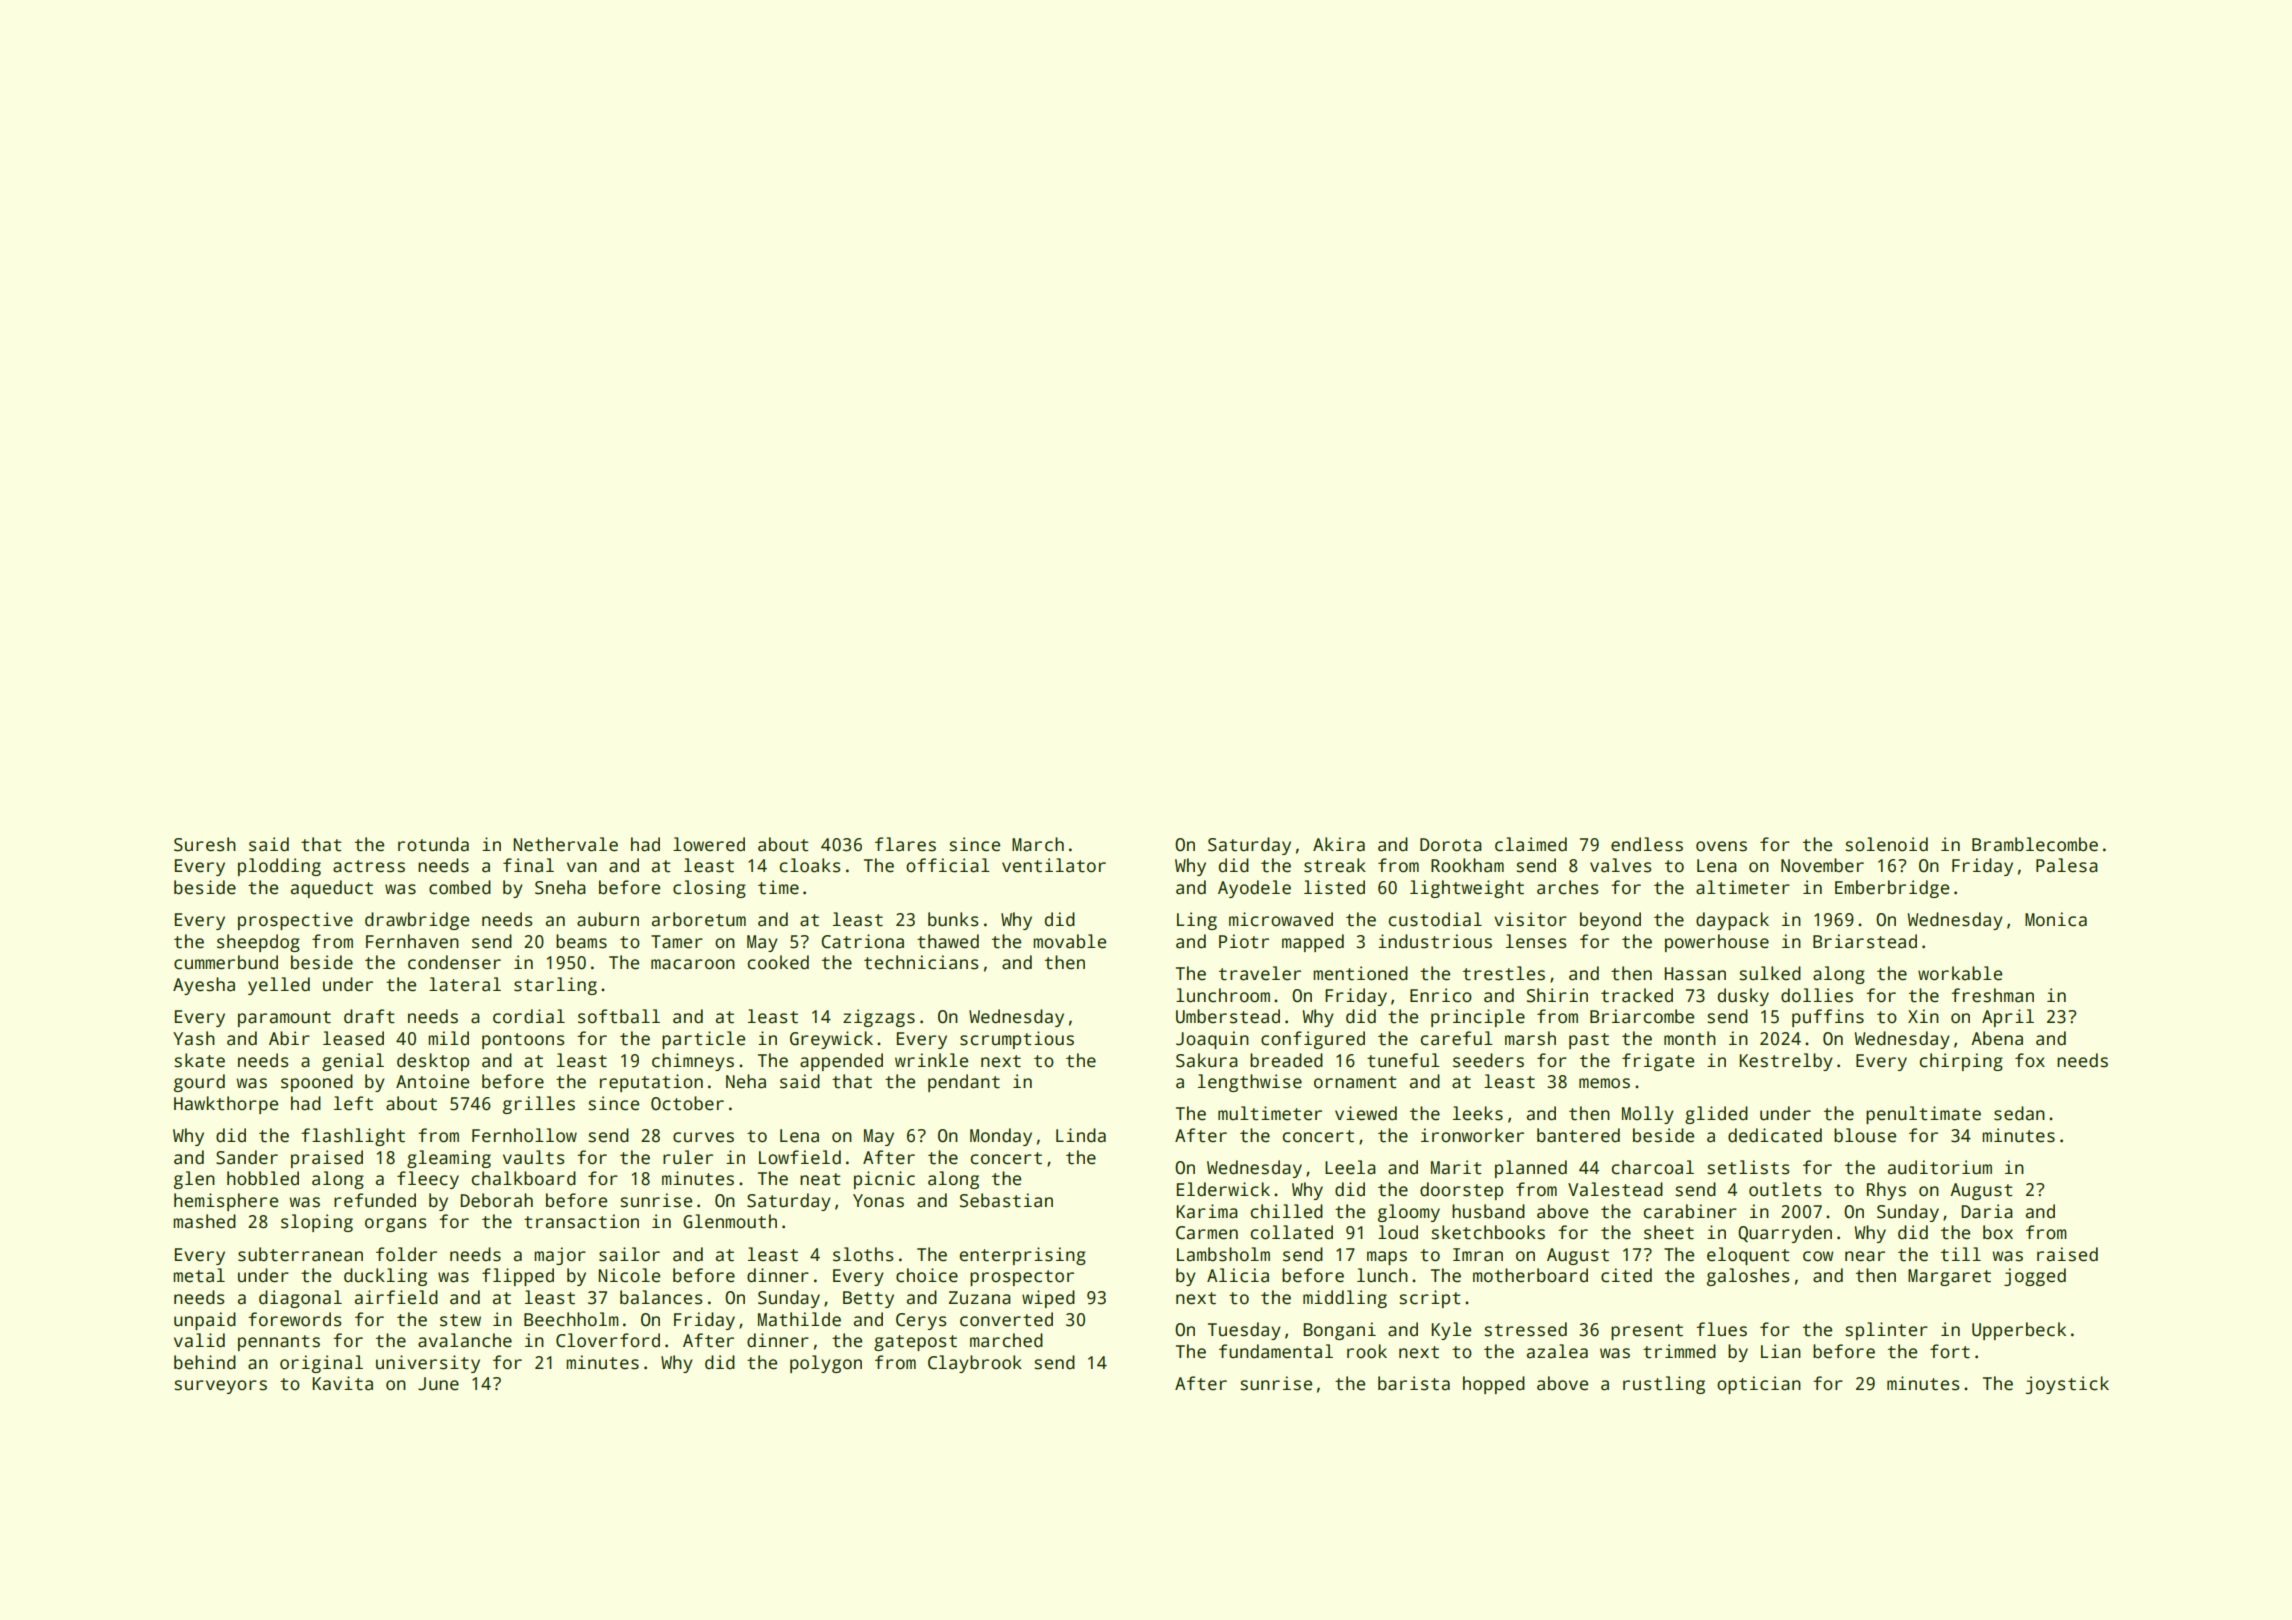 The width and height of the image is (2292, 1620). Describe the element at coordinates (581, 941) in the image. I see `beams` at that location.
